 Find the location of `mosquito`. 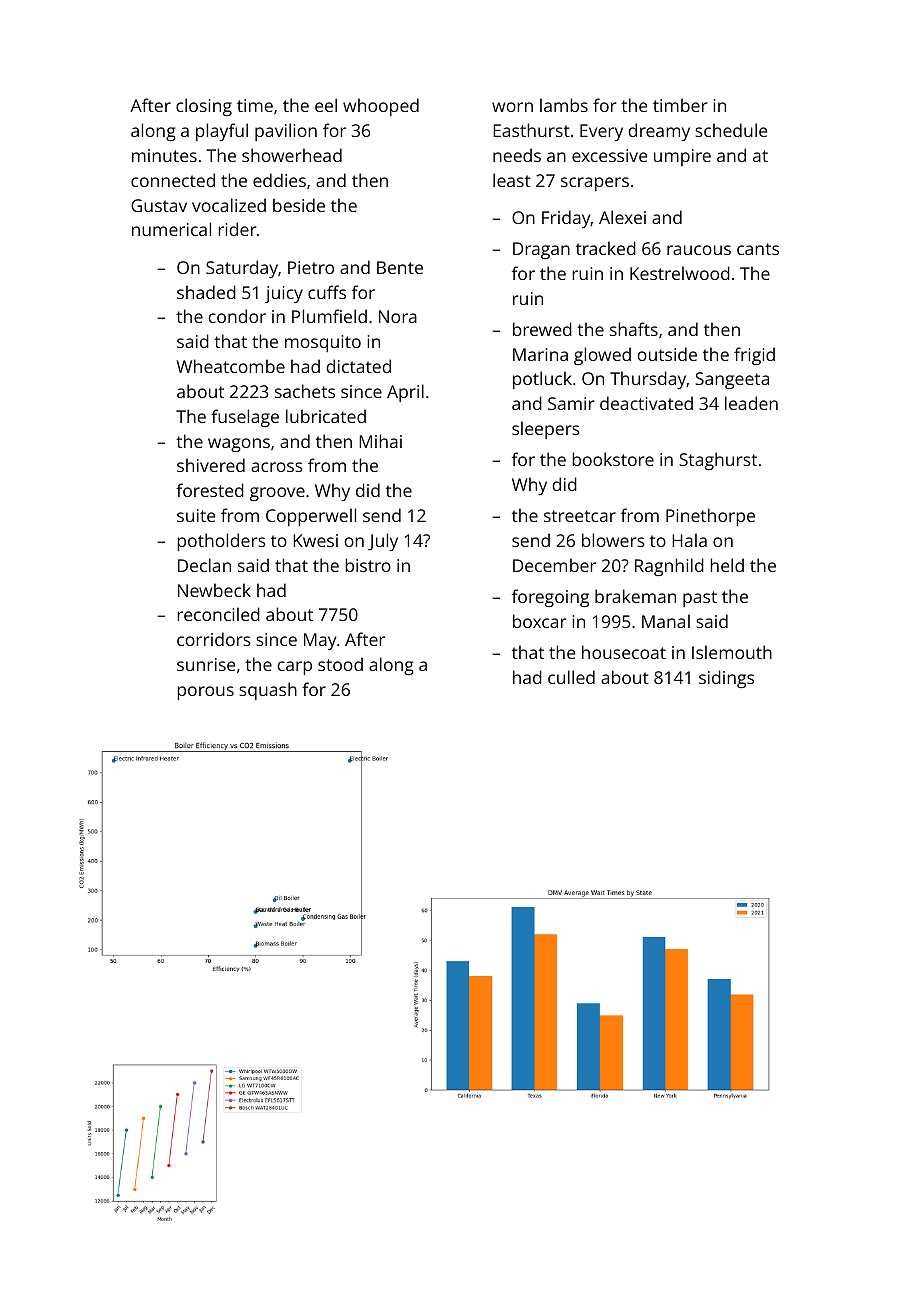

mosquito is located at coordinates (323, 343).
